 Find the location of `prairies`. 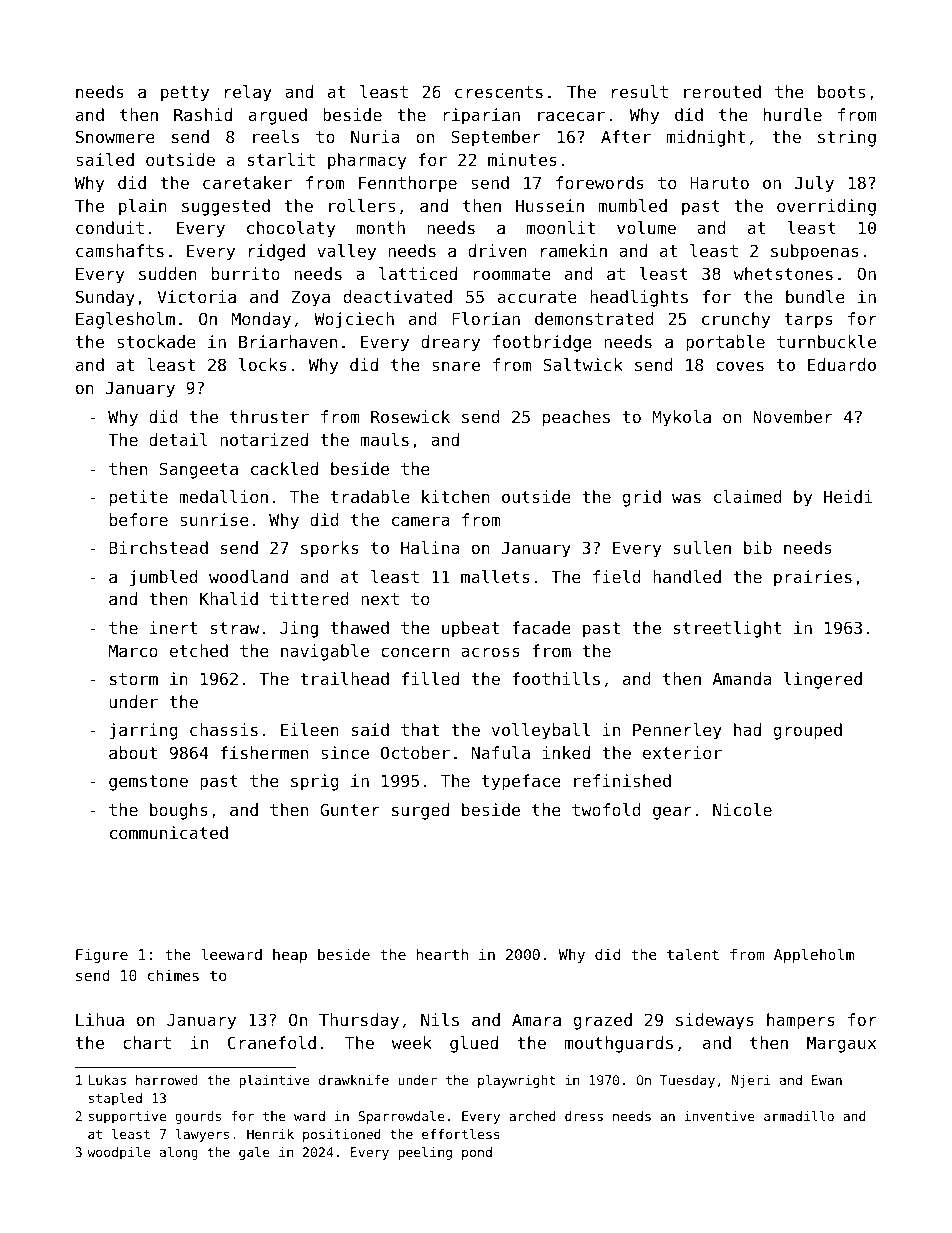

prairies is located at coordinates (813, 578).
